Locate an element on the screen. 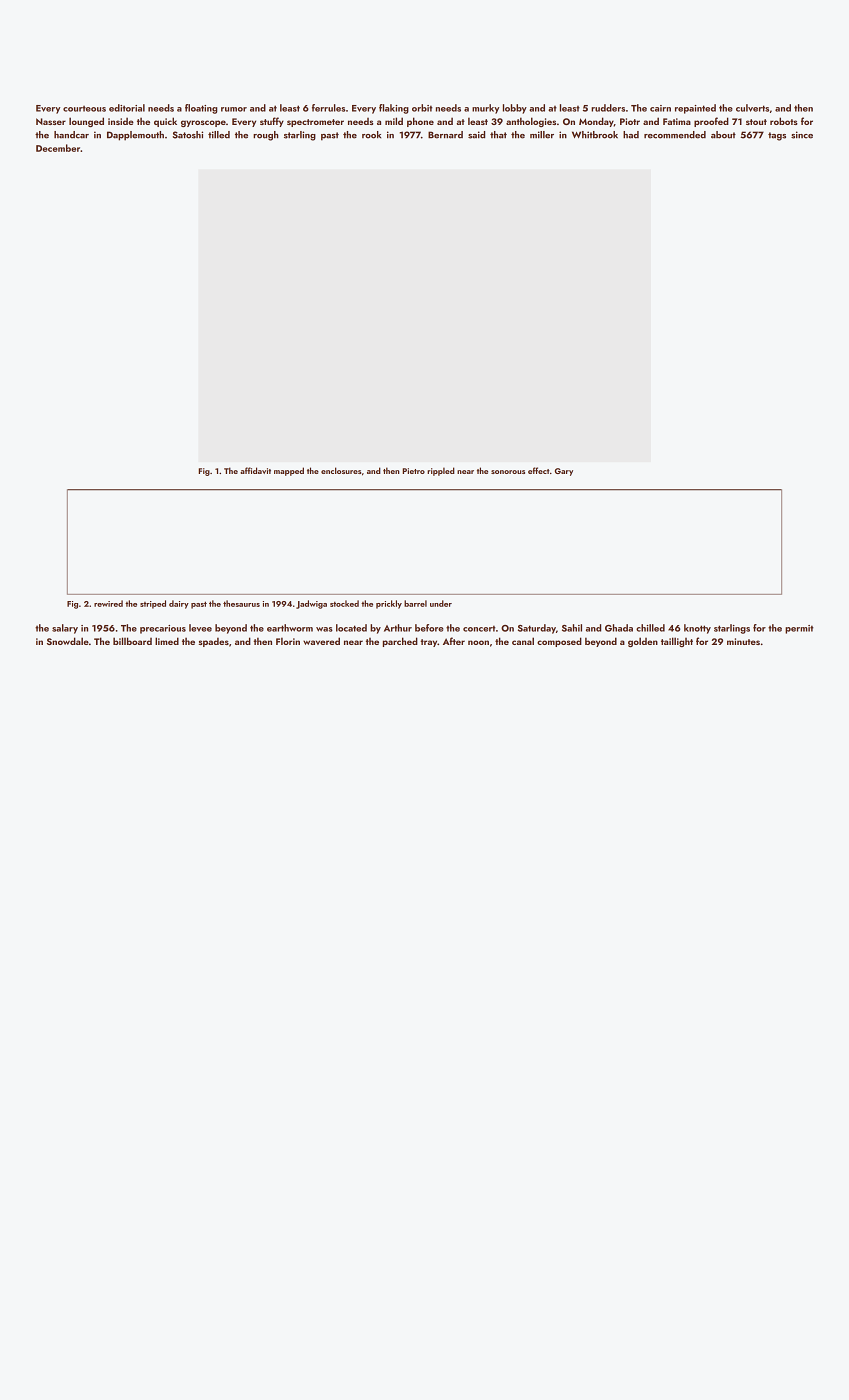  Gary is located at coordinates (564, 472).
